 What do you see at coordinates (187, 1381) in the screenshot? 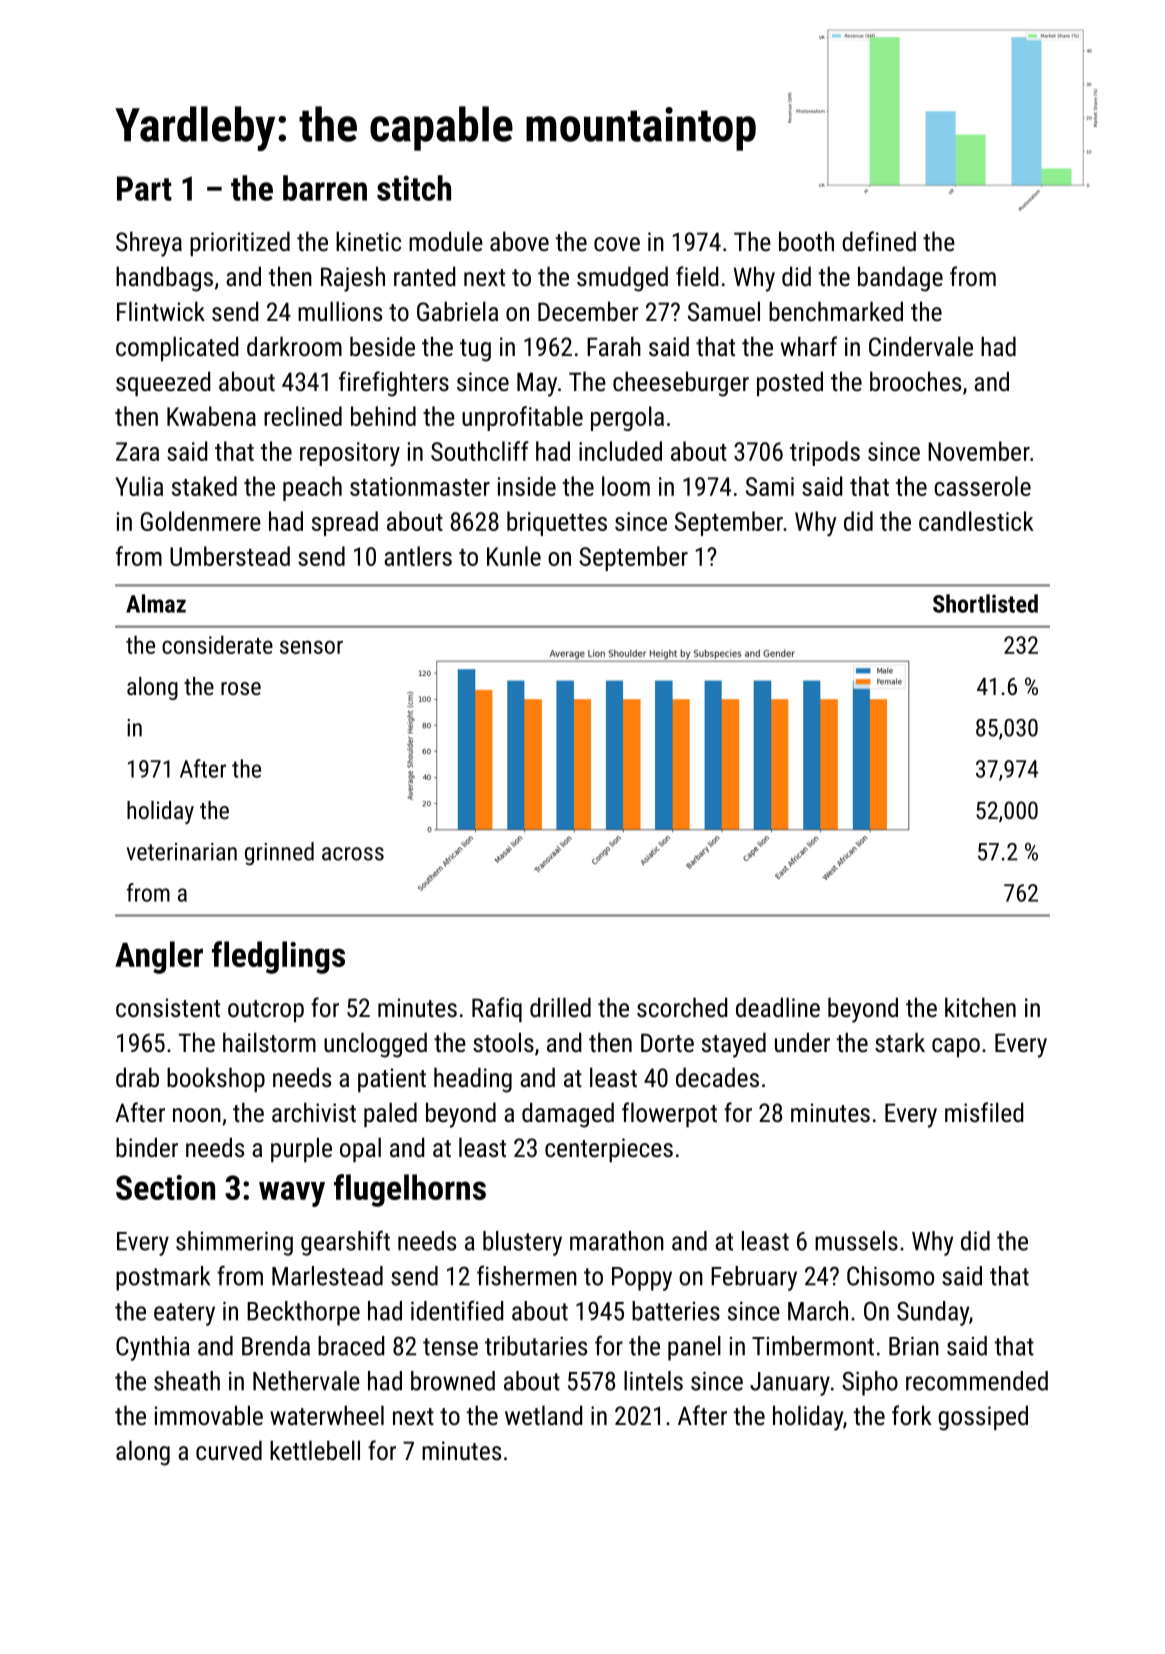
I see `sheath` at bounding box center [187, 1381].
